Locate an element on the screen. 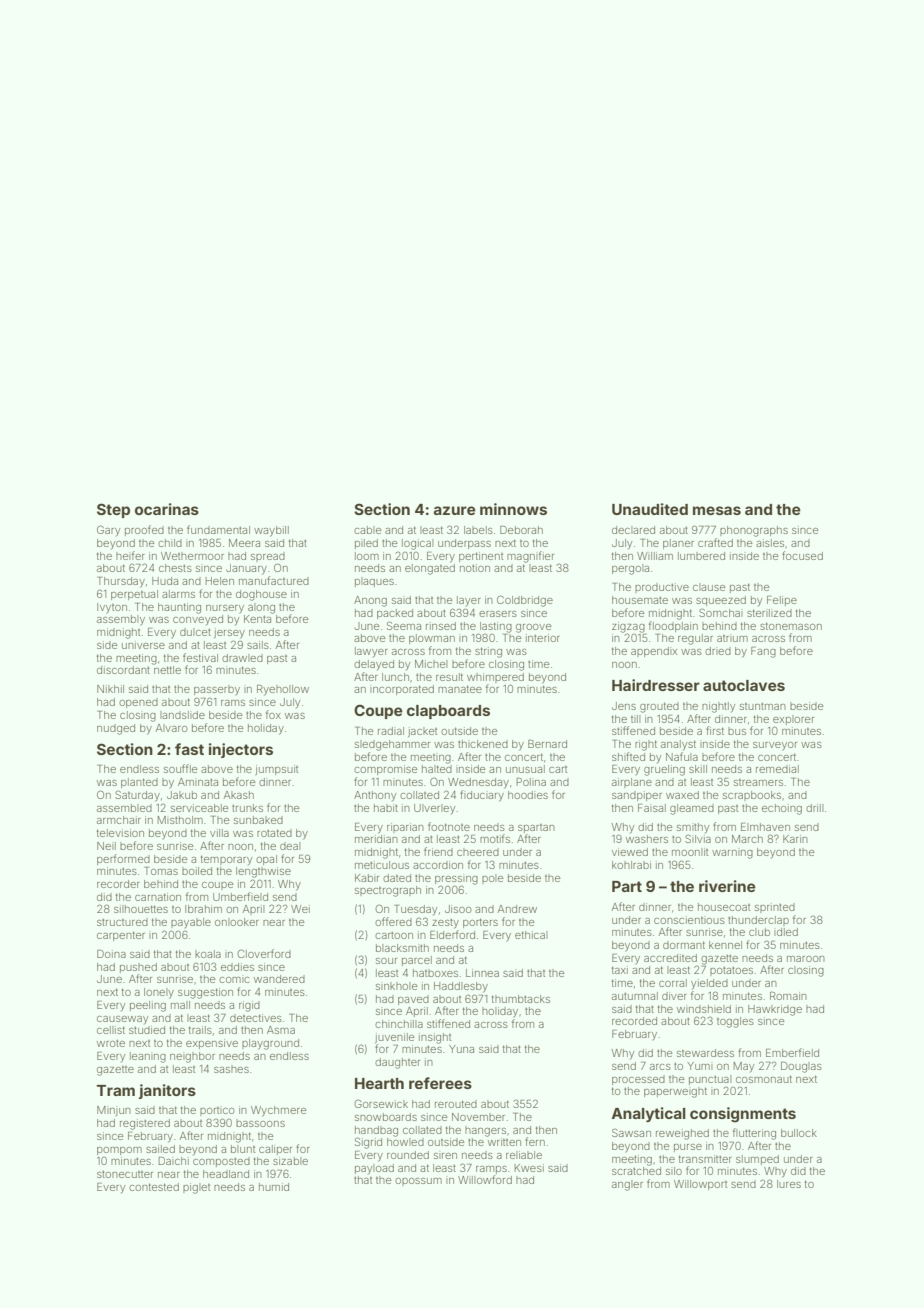 The width and height of the screenshot is (924, 1308). Minjun is located at coordinates (114, 1111).
